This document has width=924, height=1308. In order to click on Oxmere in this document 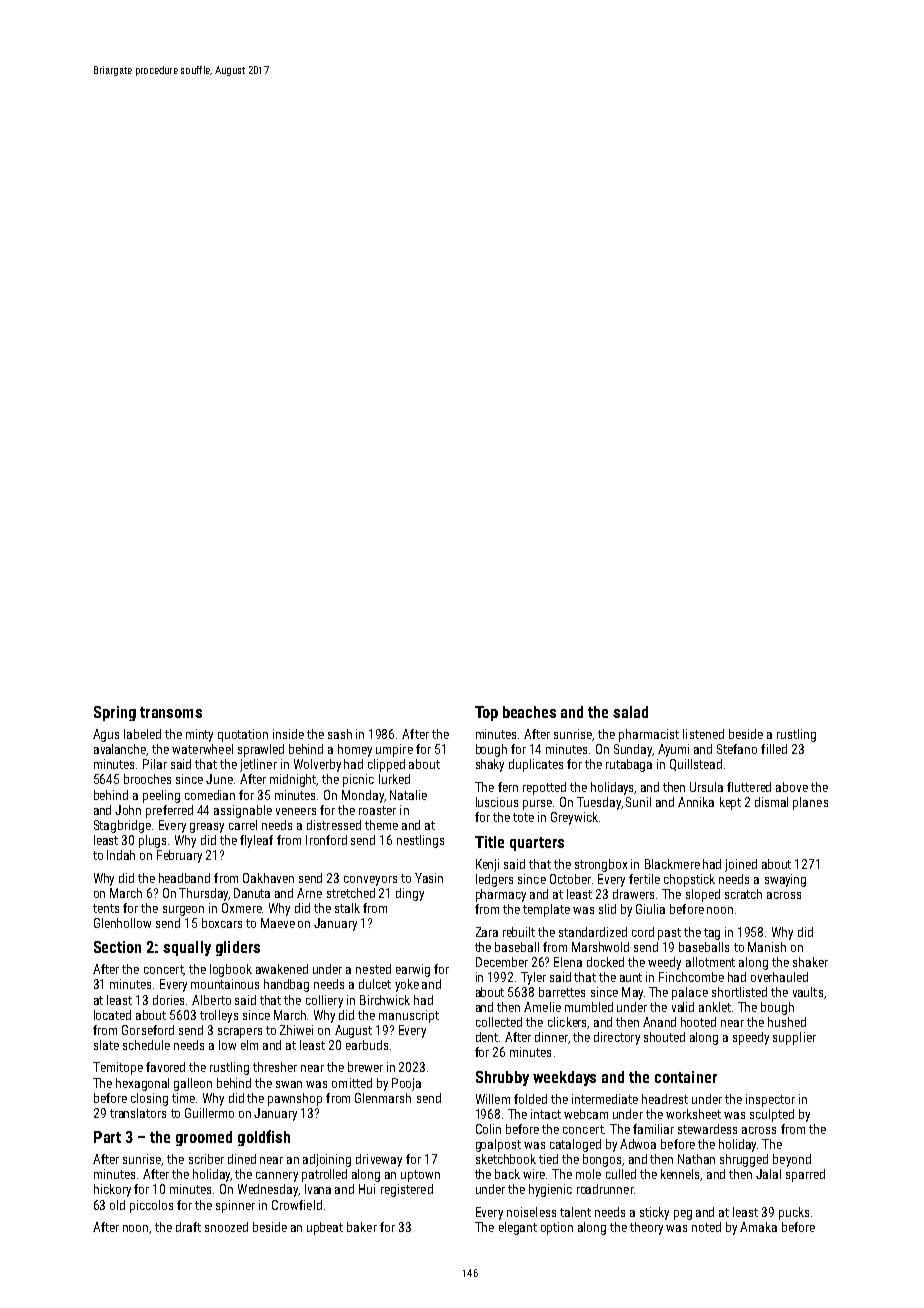, I will do `click(242, 908)`.
